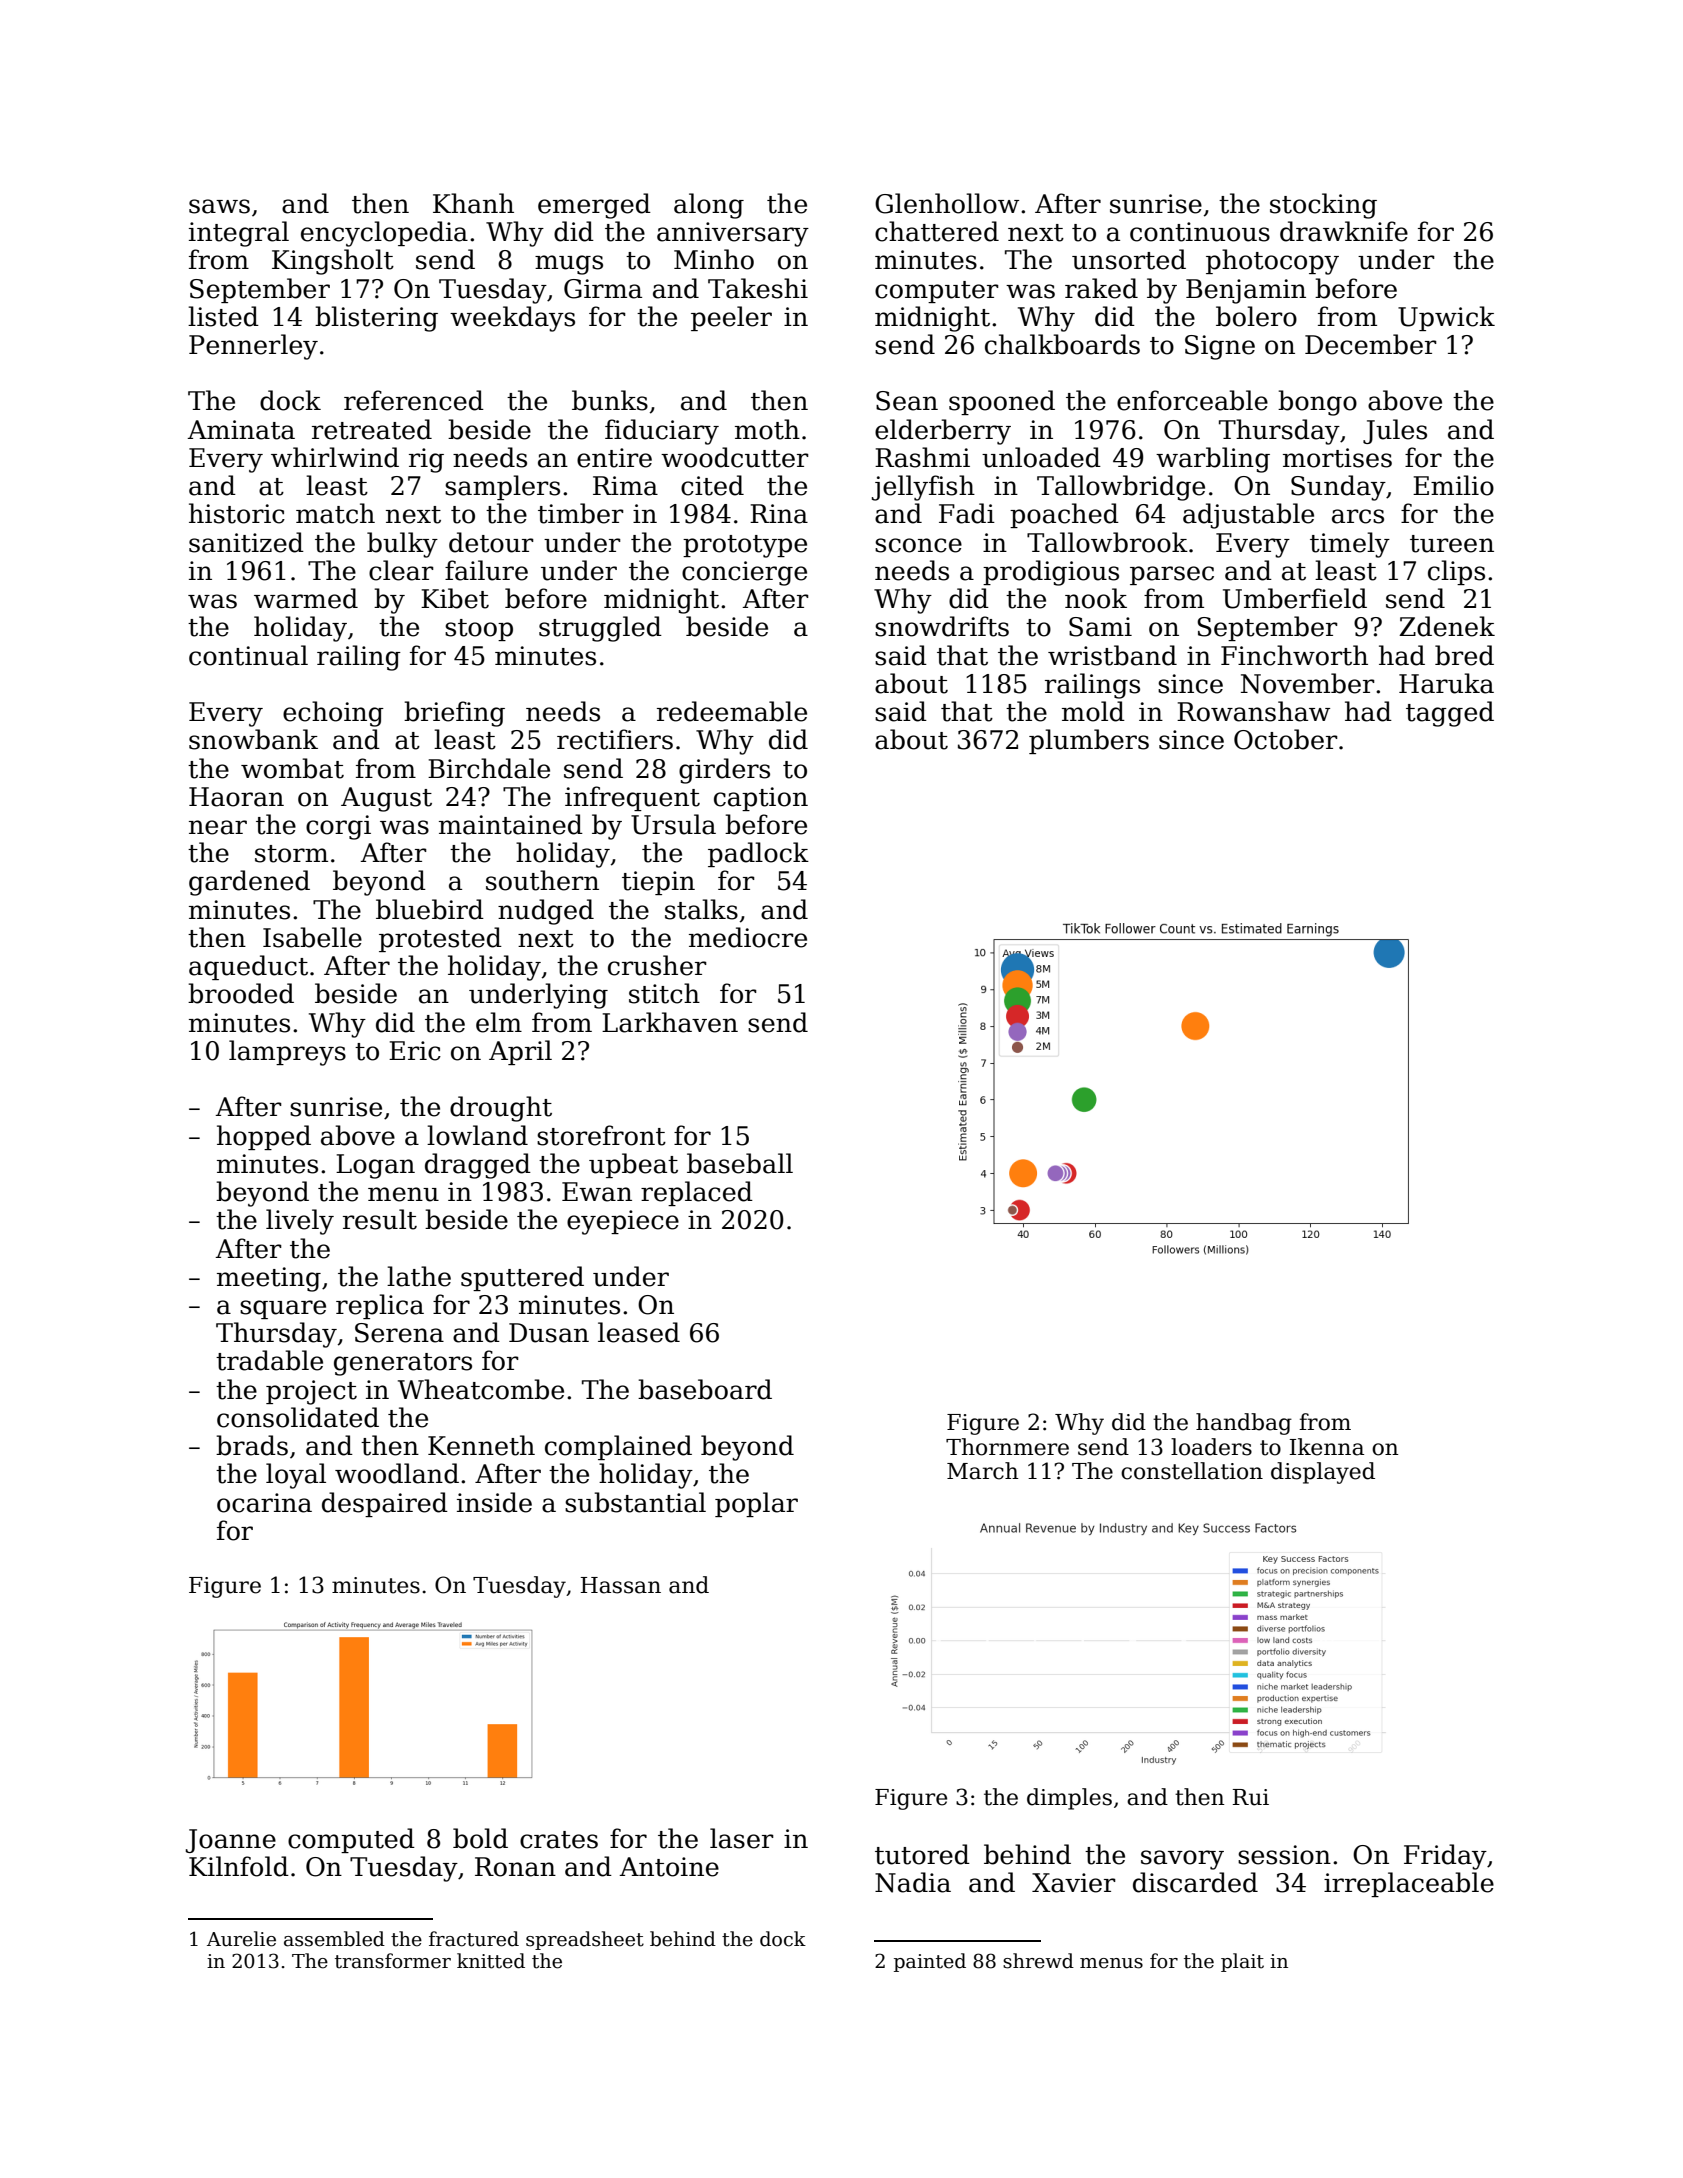 This image has height=2178, width=1683. Describe the element at coordinates (219, 206) in the image. I see `saws` at that location.
